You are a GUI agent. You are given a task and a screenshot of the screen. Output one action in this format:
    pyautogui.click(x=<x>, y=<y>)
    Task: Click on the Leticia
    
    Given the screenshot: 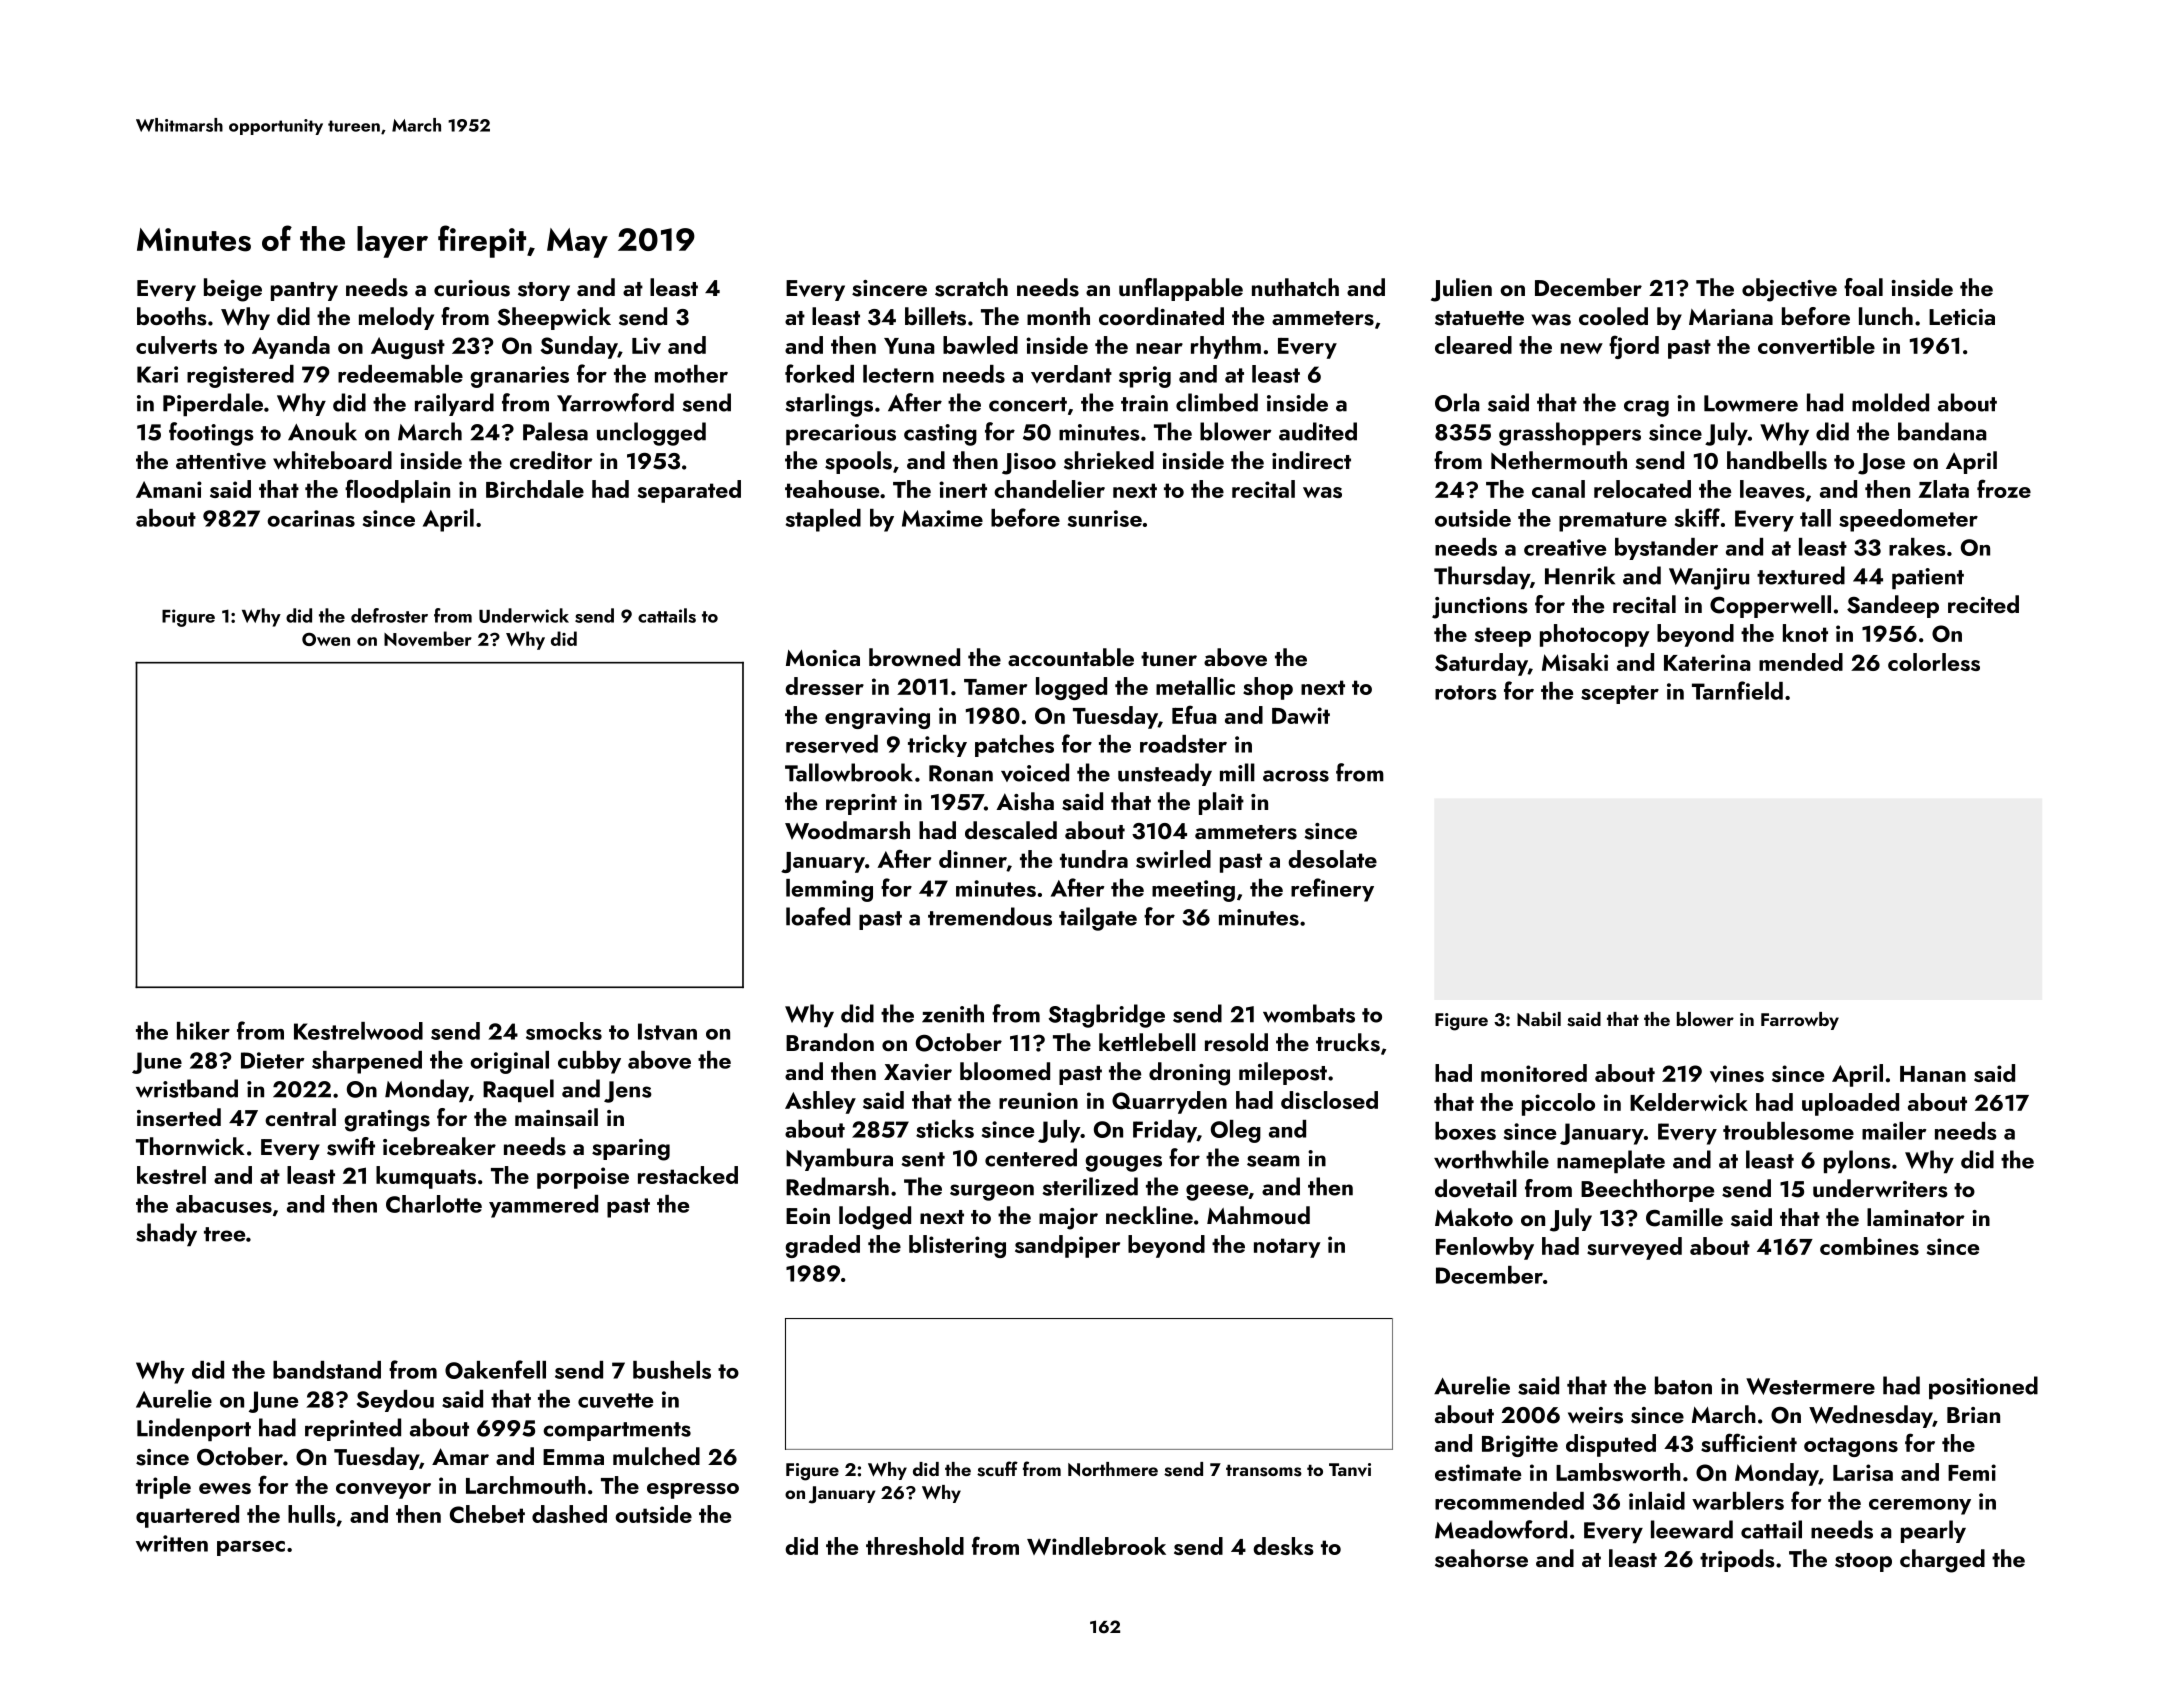 What is the action you would take?
    pyautogui.click(x=1962, y=317)
